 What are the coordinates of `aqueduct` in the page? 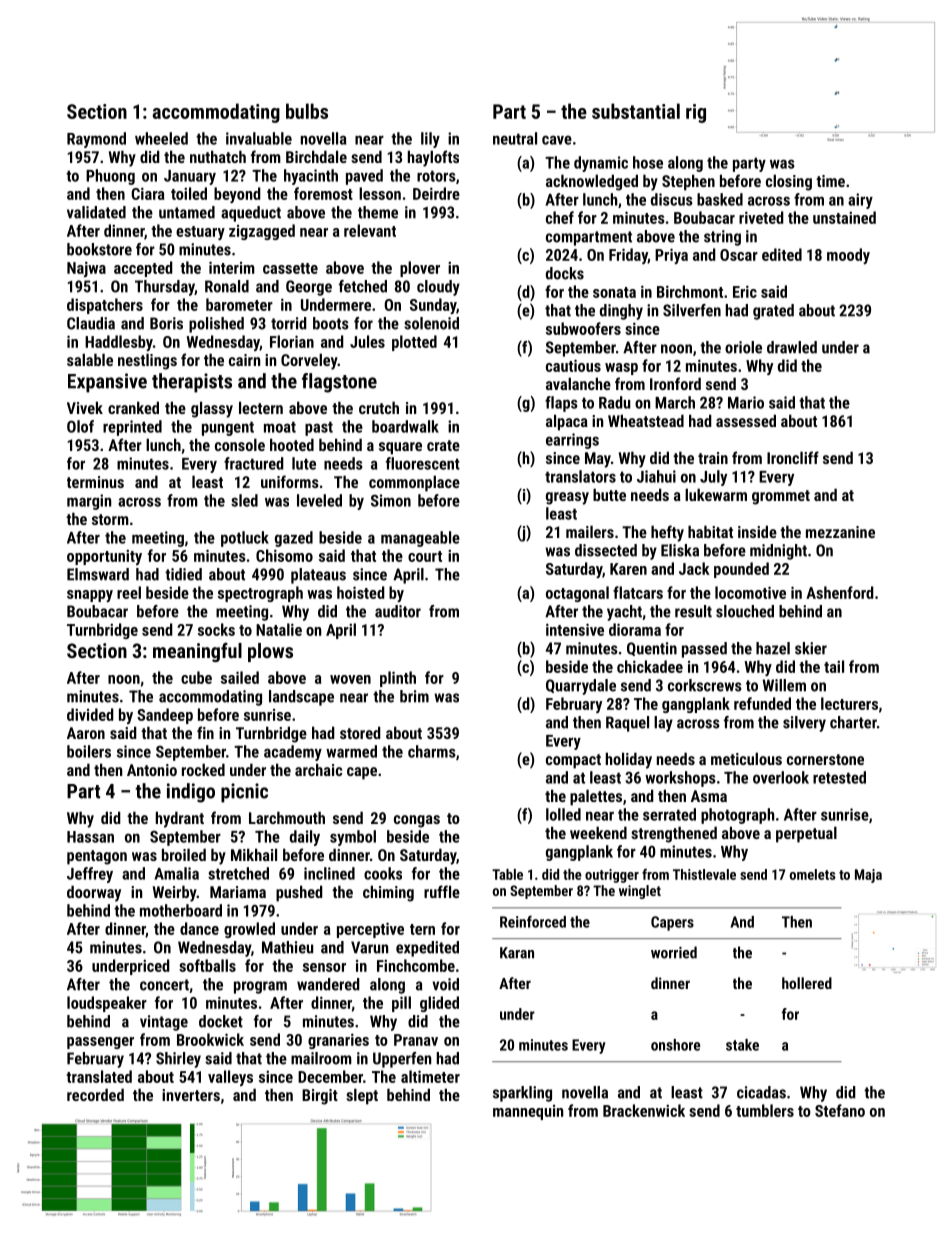 It's located at (251, 214).
